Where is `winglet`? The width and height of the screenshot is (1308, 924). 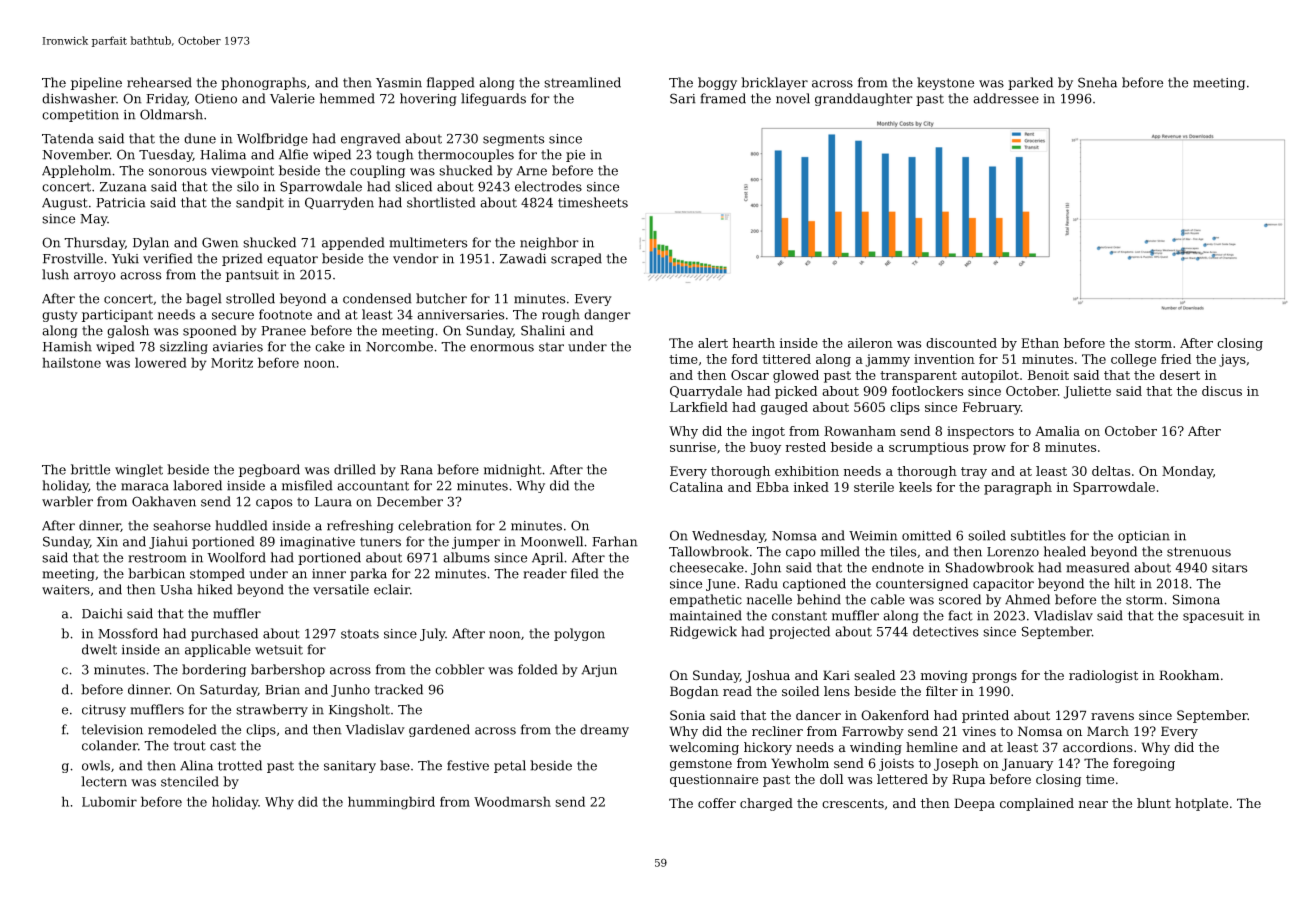 winglet is located at coordinates (139, 470).
